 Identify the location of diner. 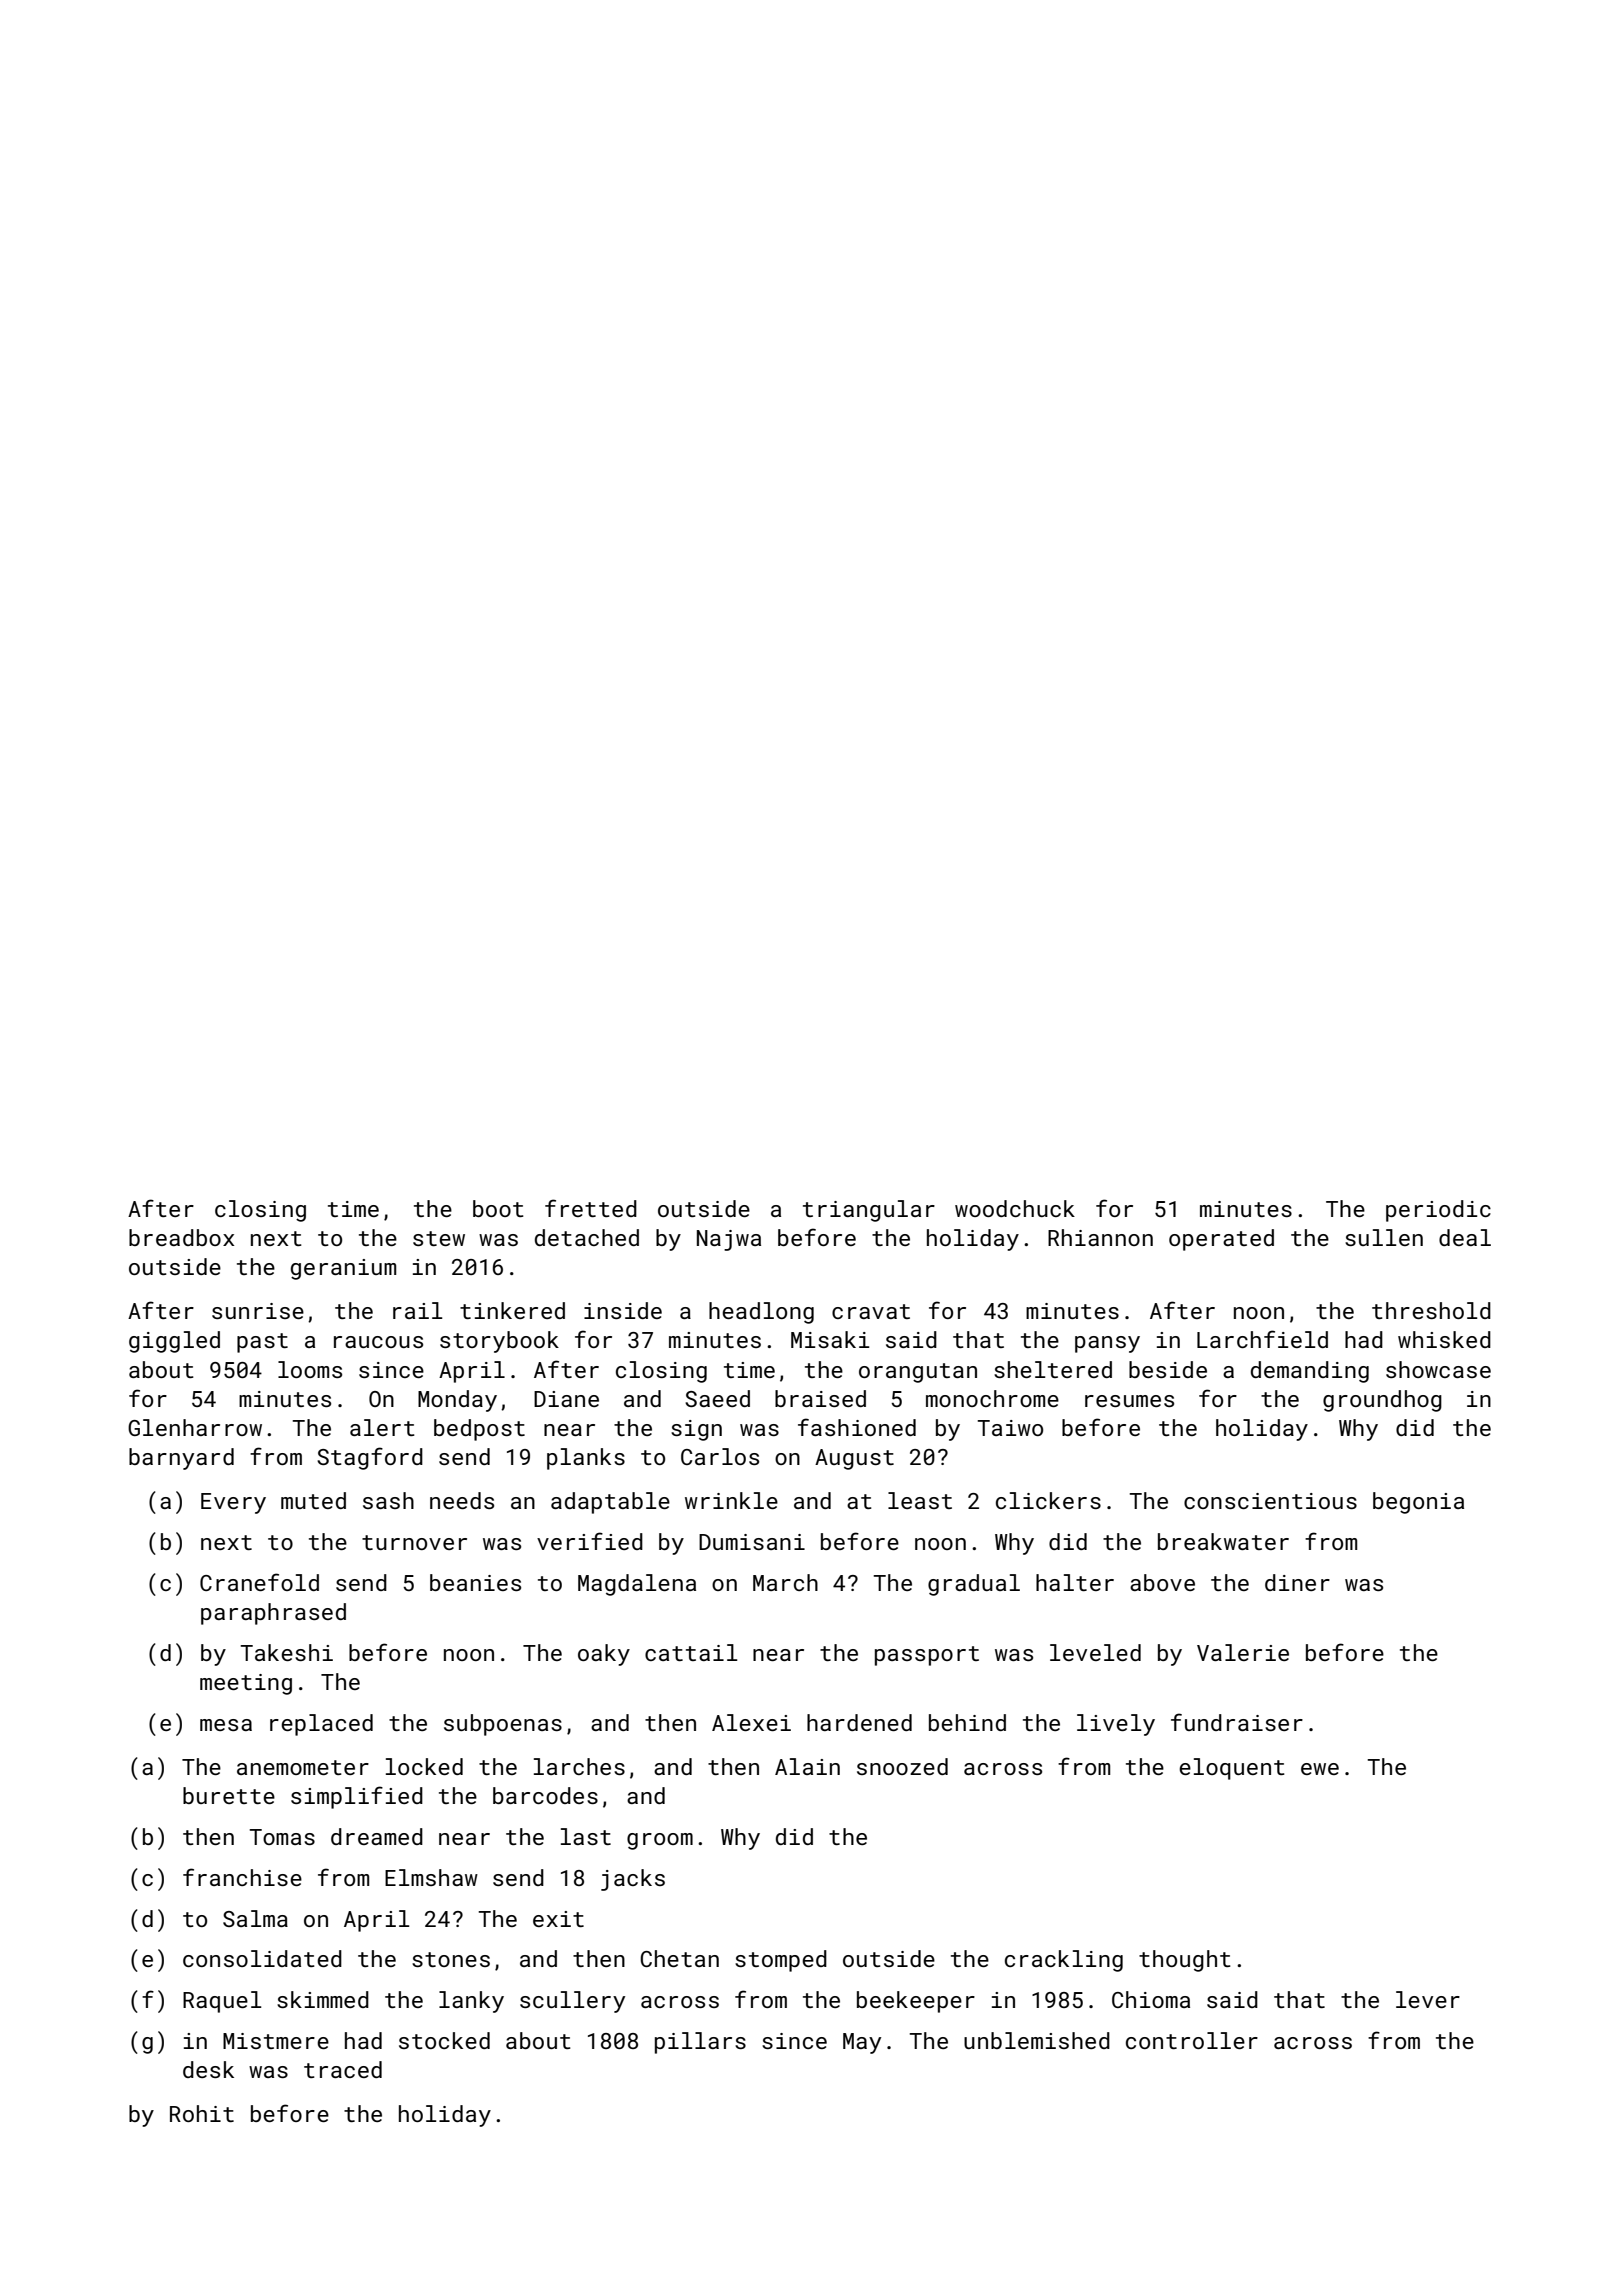
(1297, 1582).
